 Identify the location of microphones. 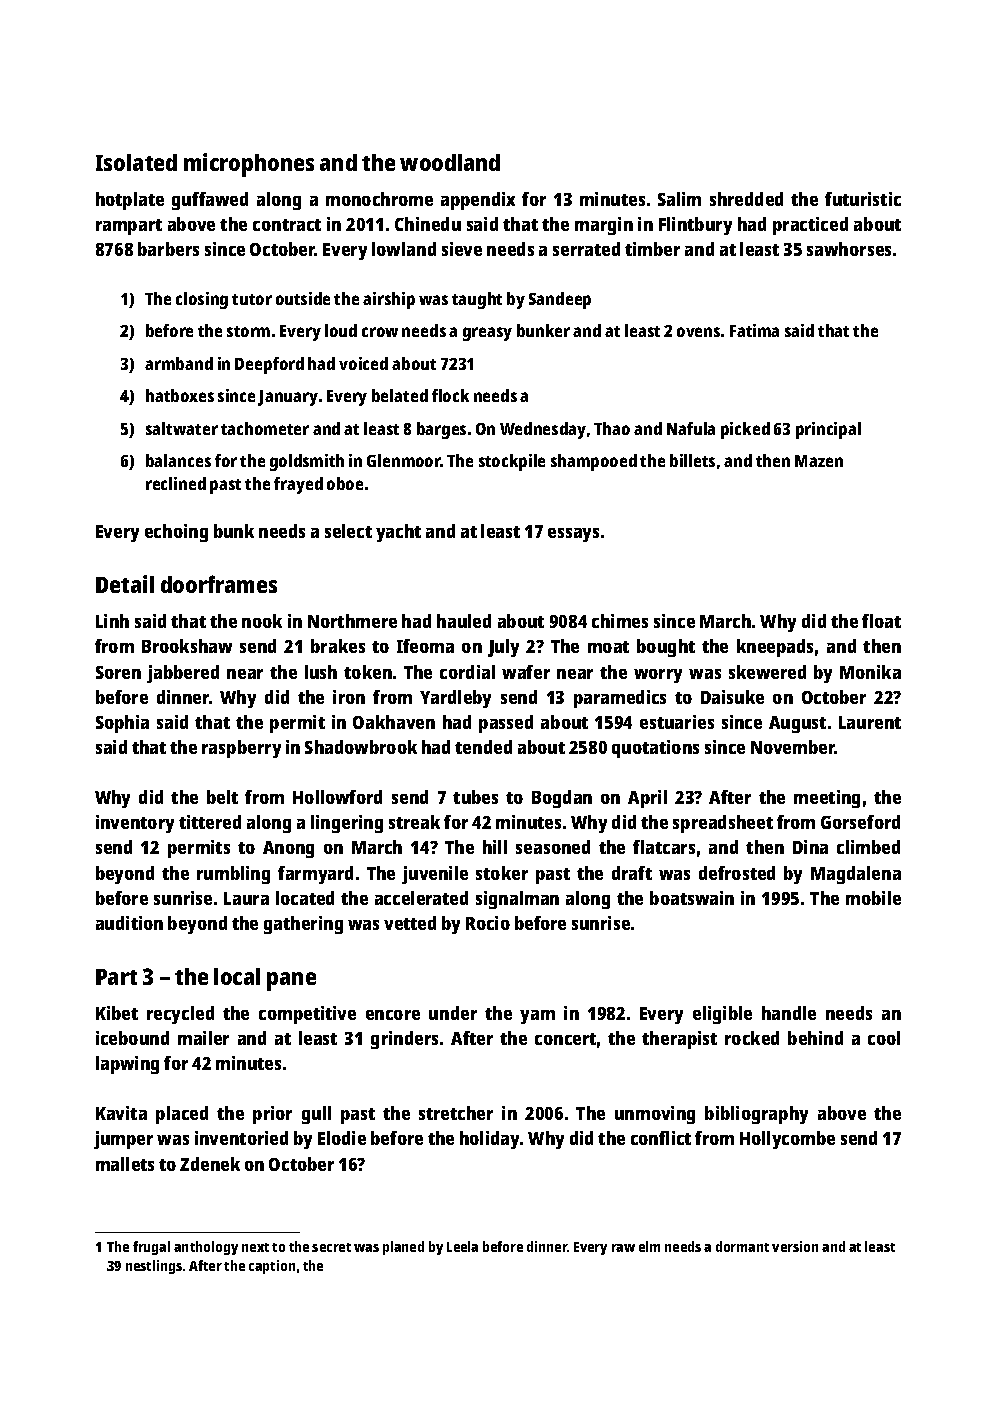
(249, 165).
